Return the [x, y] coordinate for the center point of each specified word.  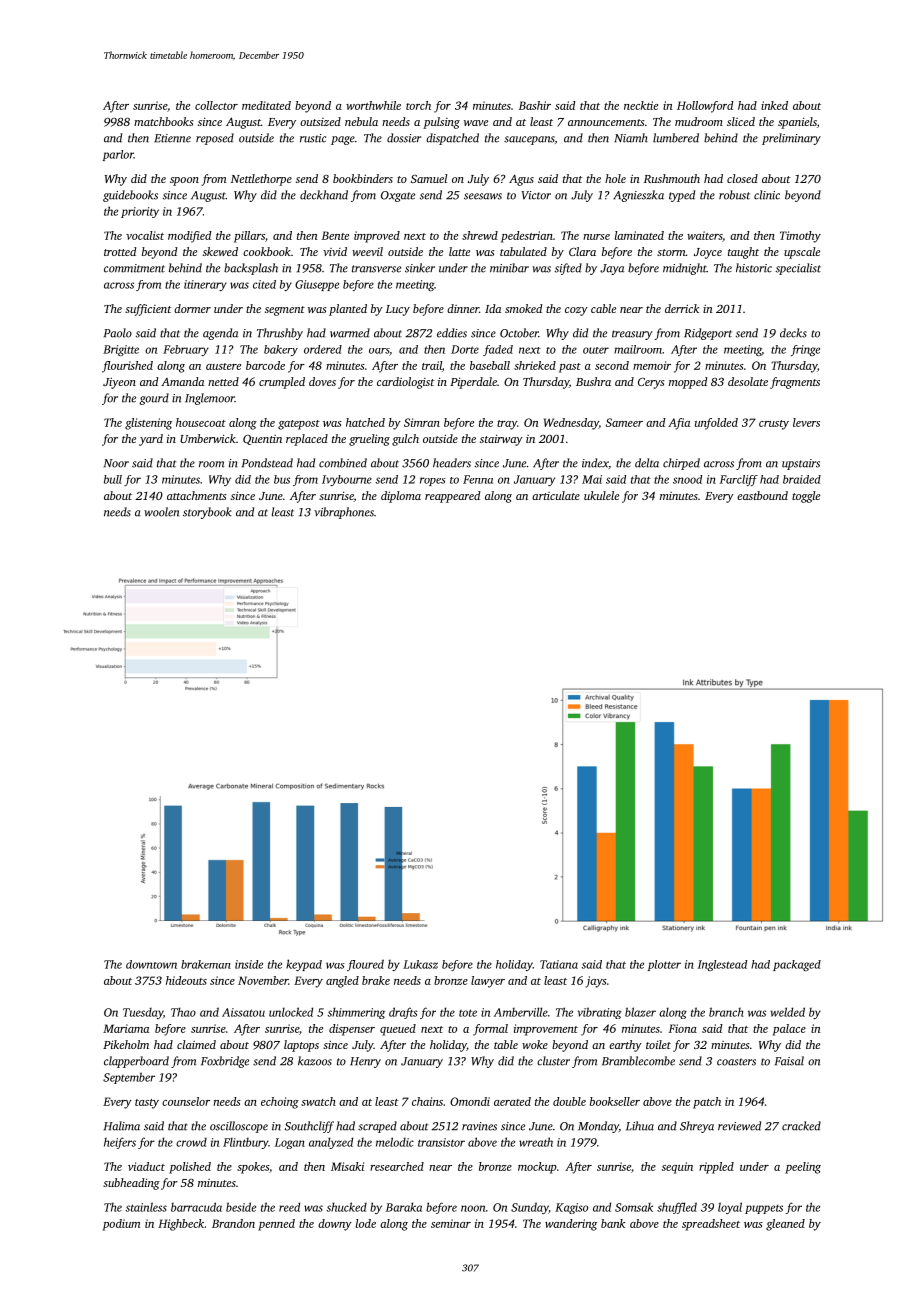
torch [418, 105]
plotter [664, 965]
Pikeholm [126, 1044]
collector [216, 105]
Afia [679, 424]
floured [365, 965]
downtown [151, 964]
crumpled [282, 383]
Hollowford [705, 107]
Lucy [398, 310]
